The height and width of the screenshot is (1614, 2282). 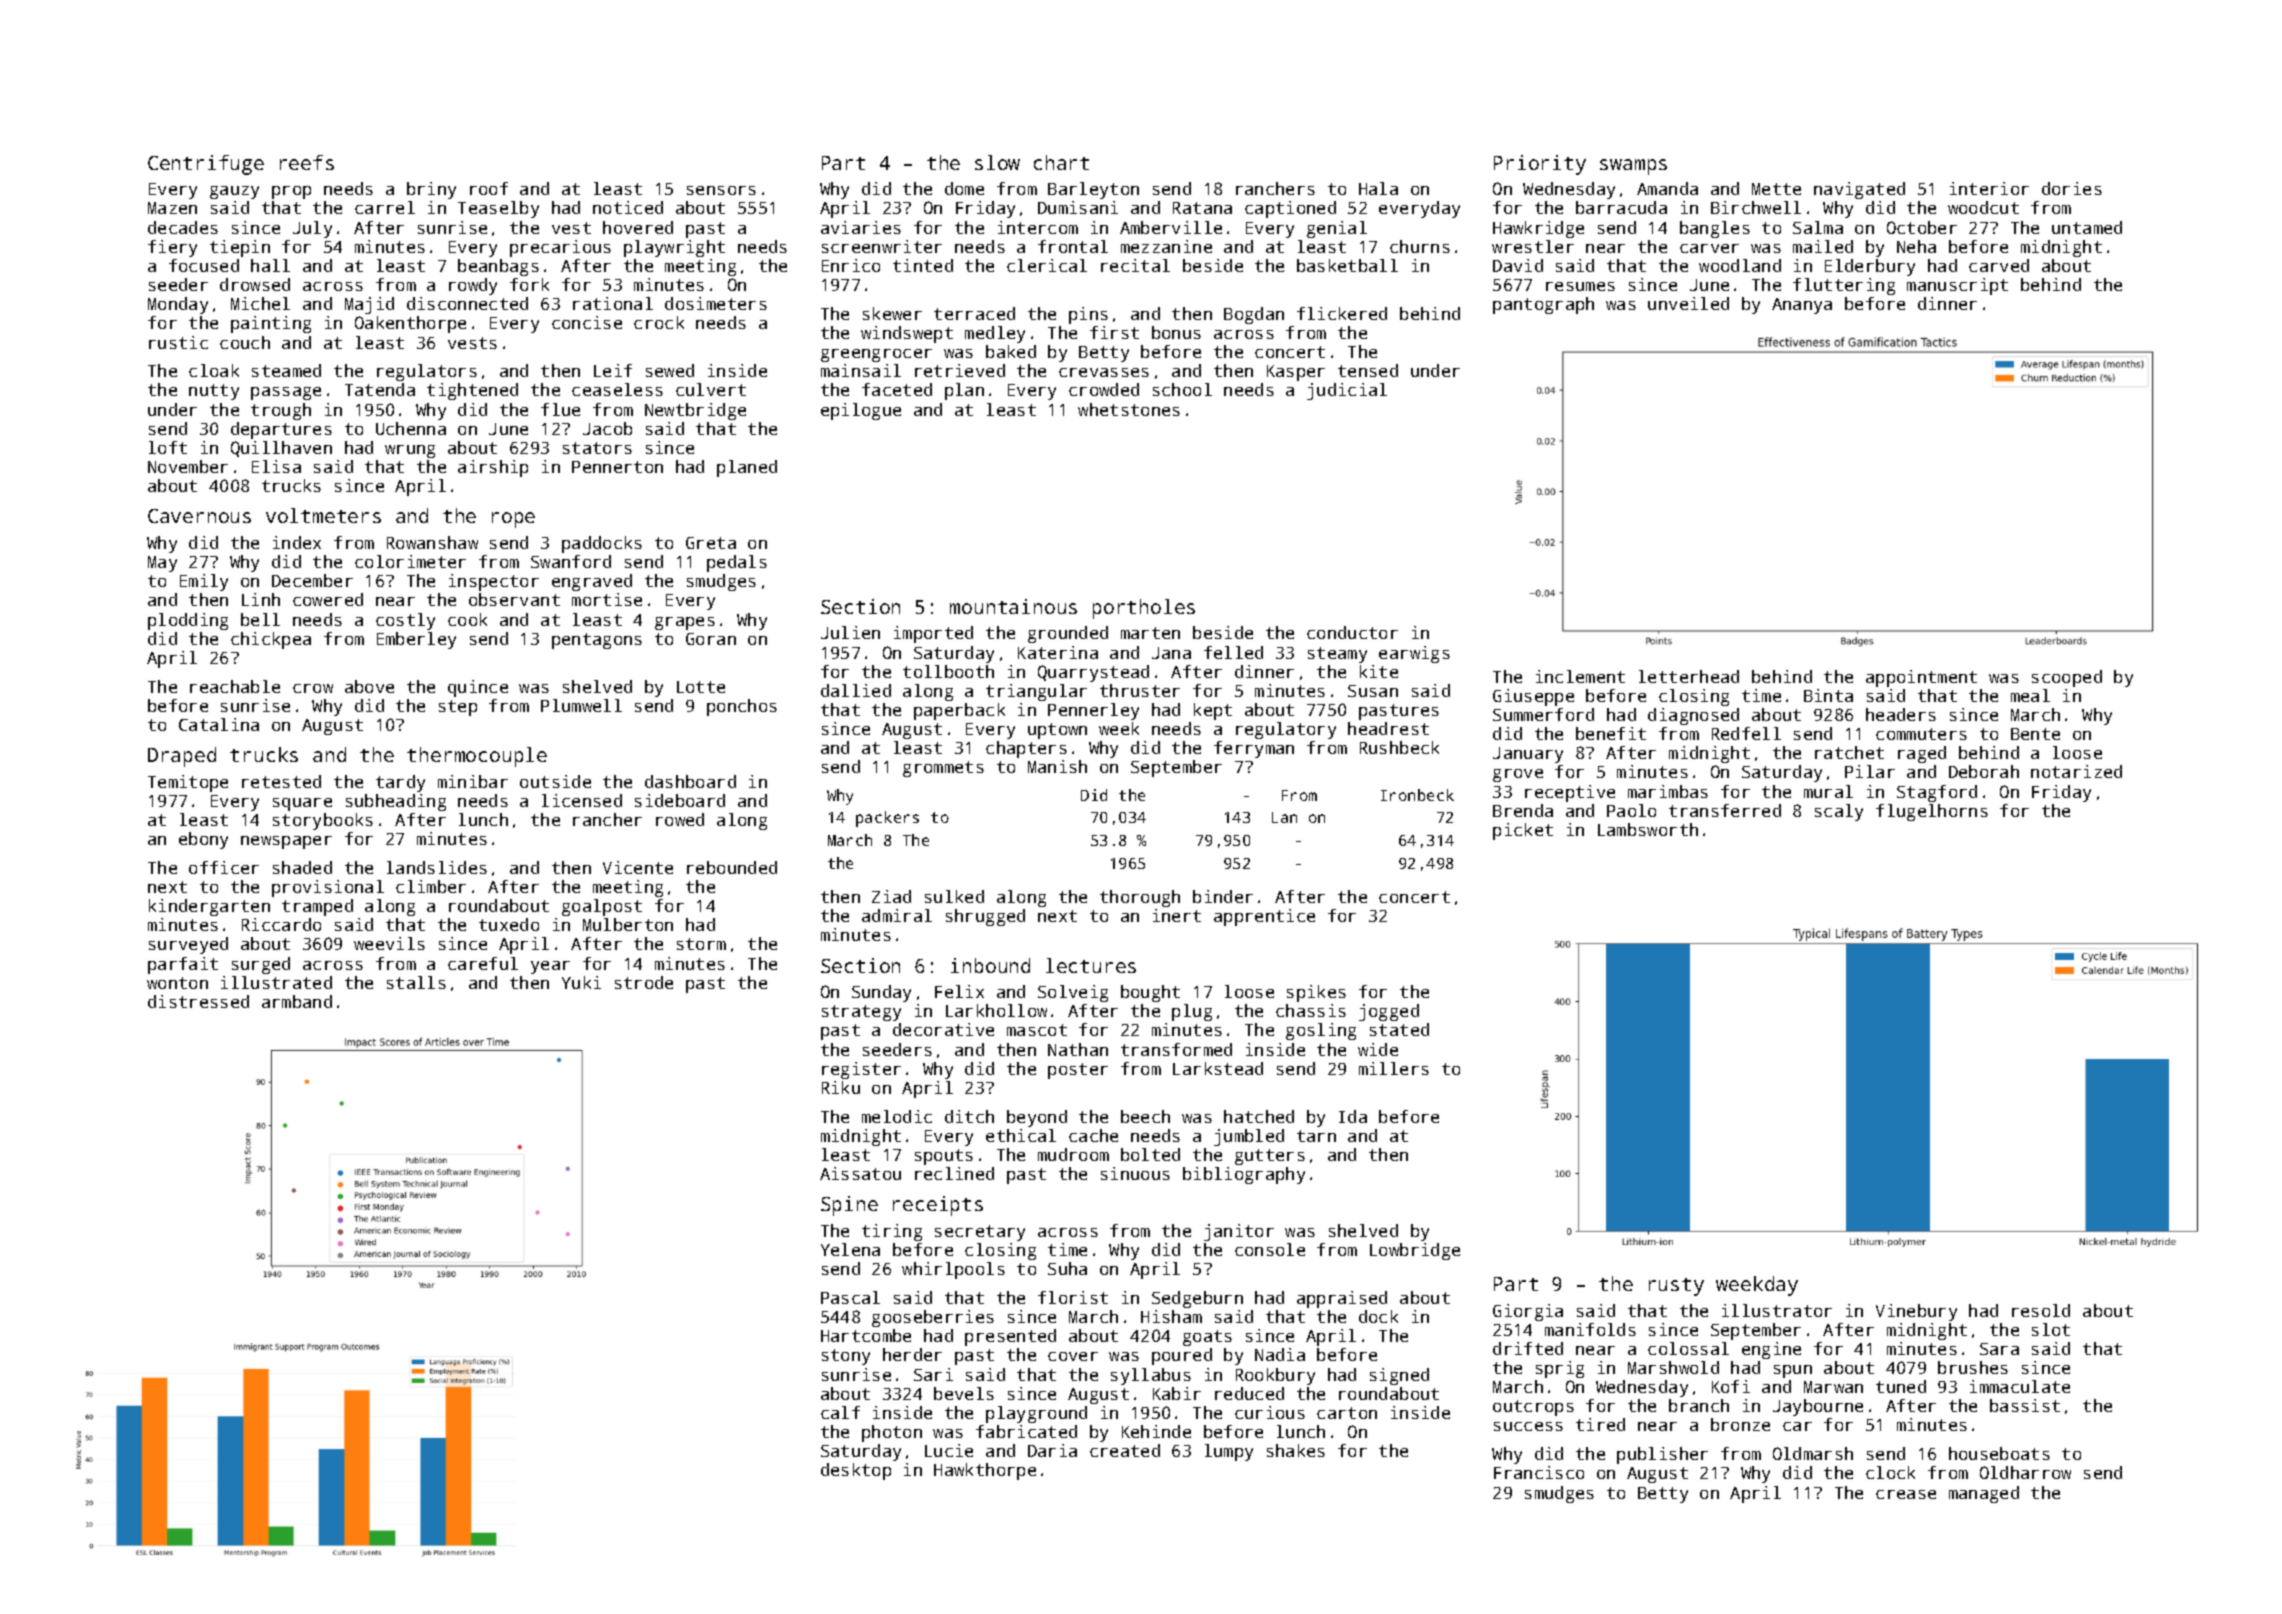 What do you see at coordinates (1394, 1068) in the screenshot?
I see `millers` at bounding box center [1394, 1068].
